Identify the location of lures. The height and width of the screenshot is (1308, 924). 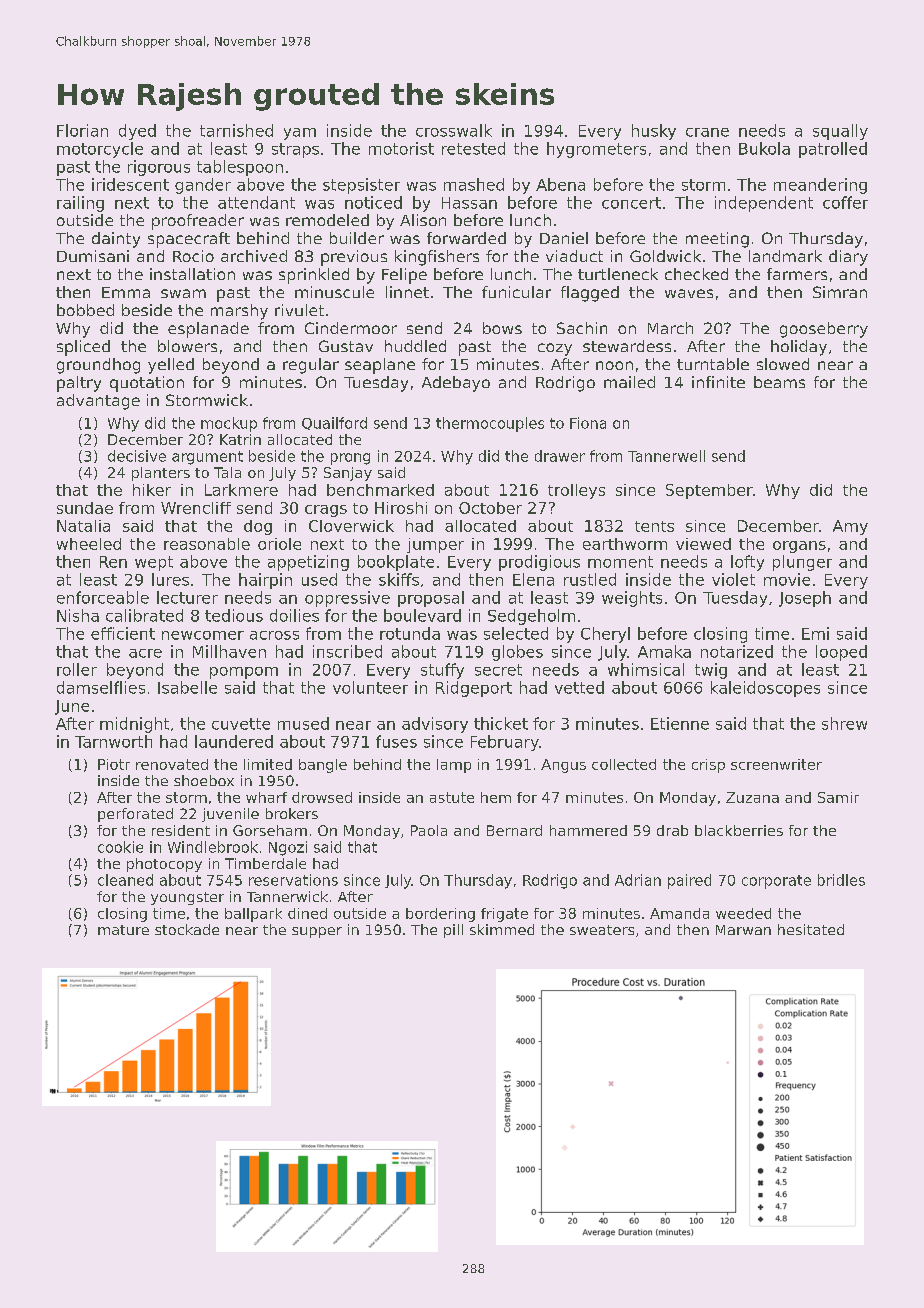
(170, 579).
